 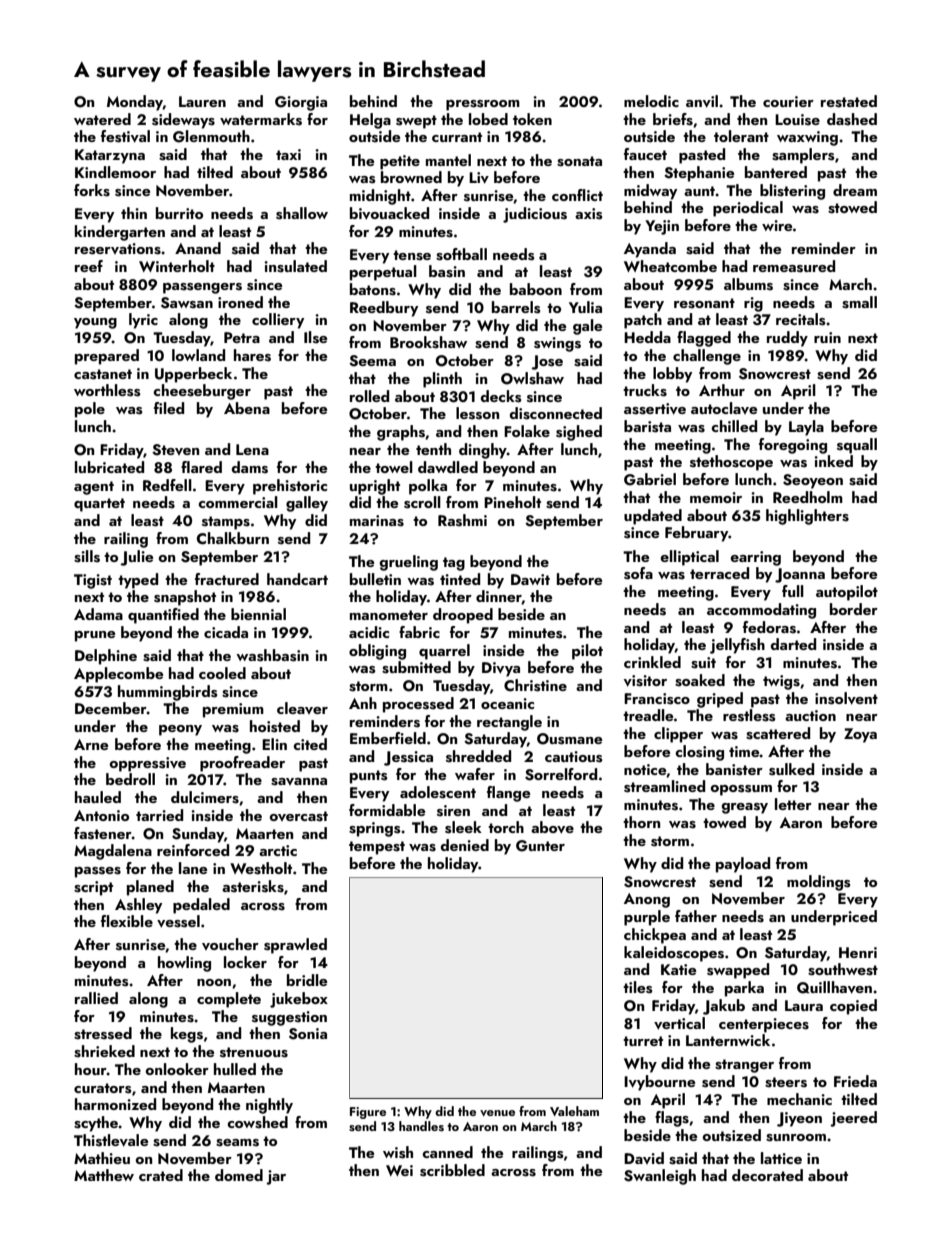 I want to click on Winterholt, so click(x=177, y=266).
